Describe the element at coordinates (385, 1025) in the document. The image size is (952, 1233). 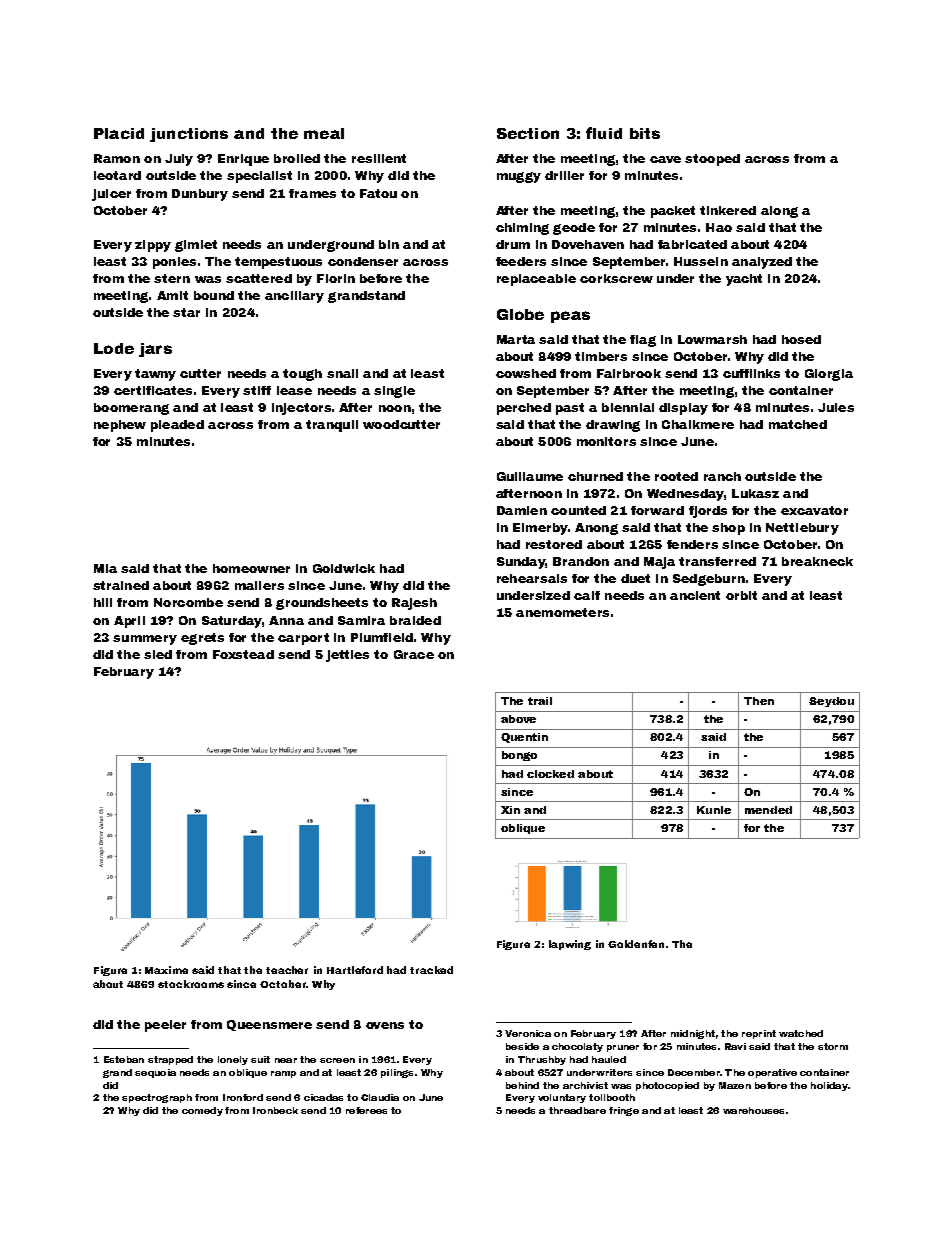
I see `ovens` at that location.
